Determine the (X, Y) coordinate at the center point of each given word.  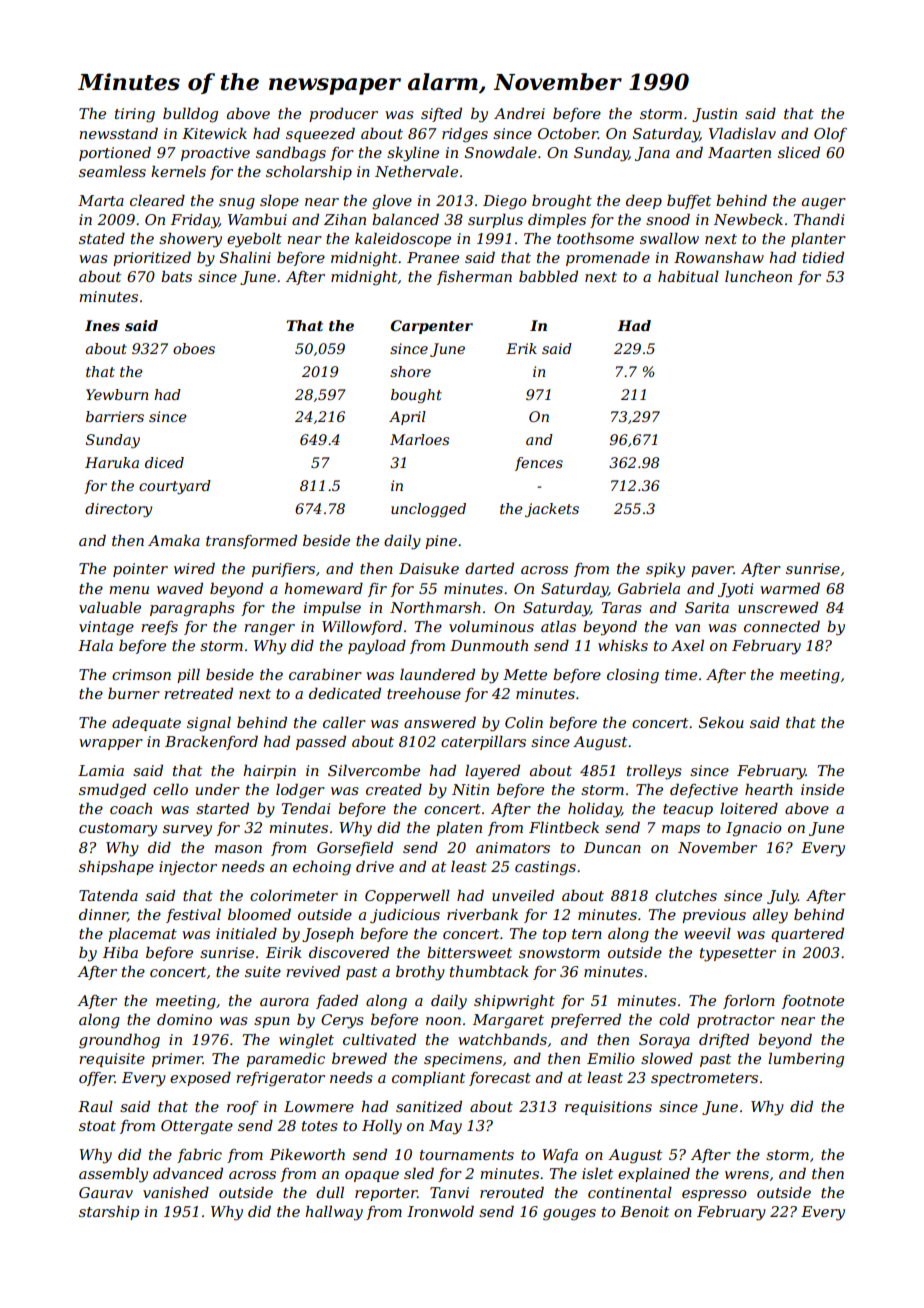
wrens (747, 1175)
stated (102, 238)
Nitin (470, 789)
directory (118, 510)
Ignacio (754, 829)
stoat (97, 1126)
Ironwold (440, 1211)
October (568, 133)
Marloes (419, 439)
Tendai (306, 808)
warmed (790, 588)
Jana (652, 154)
